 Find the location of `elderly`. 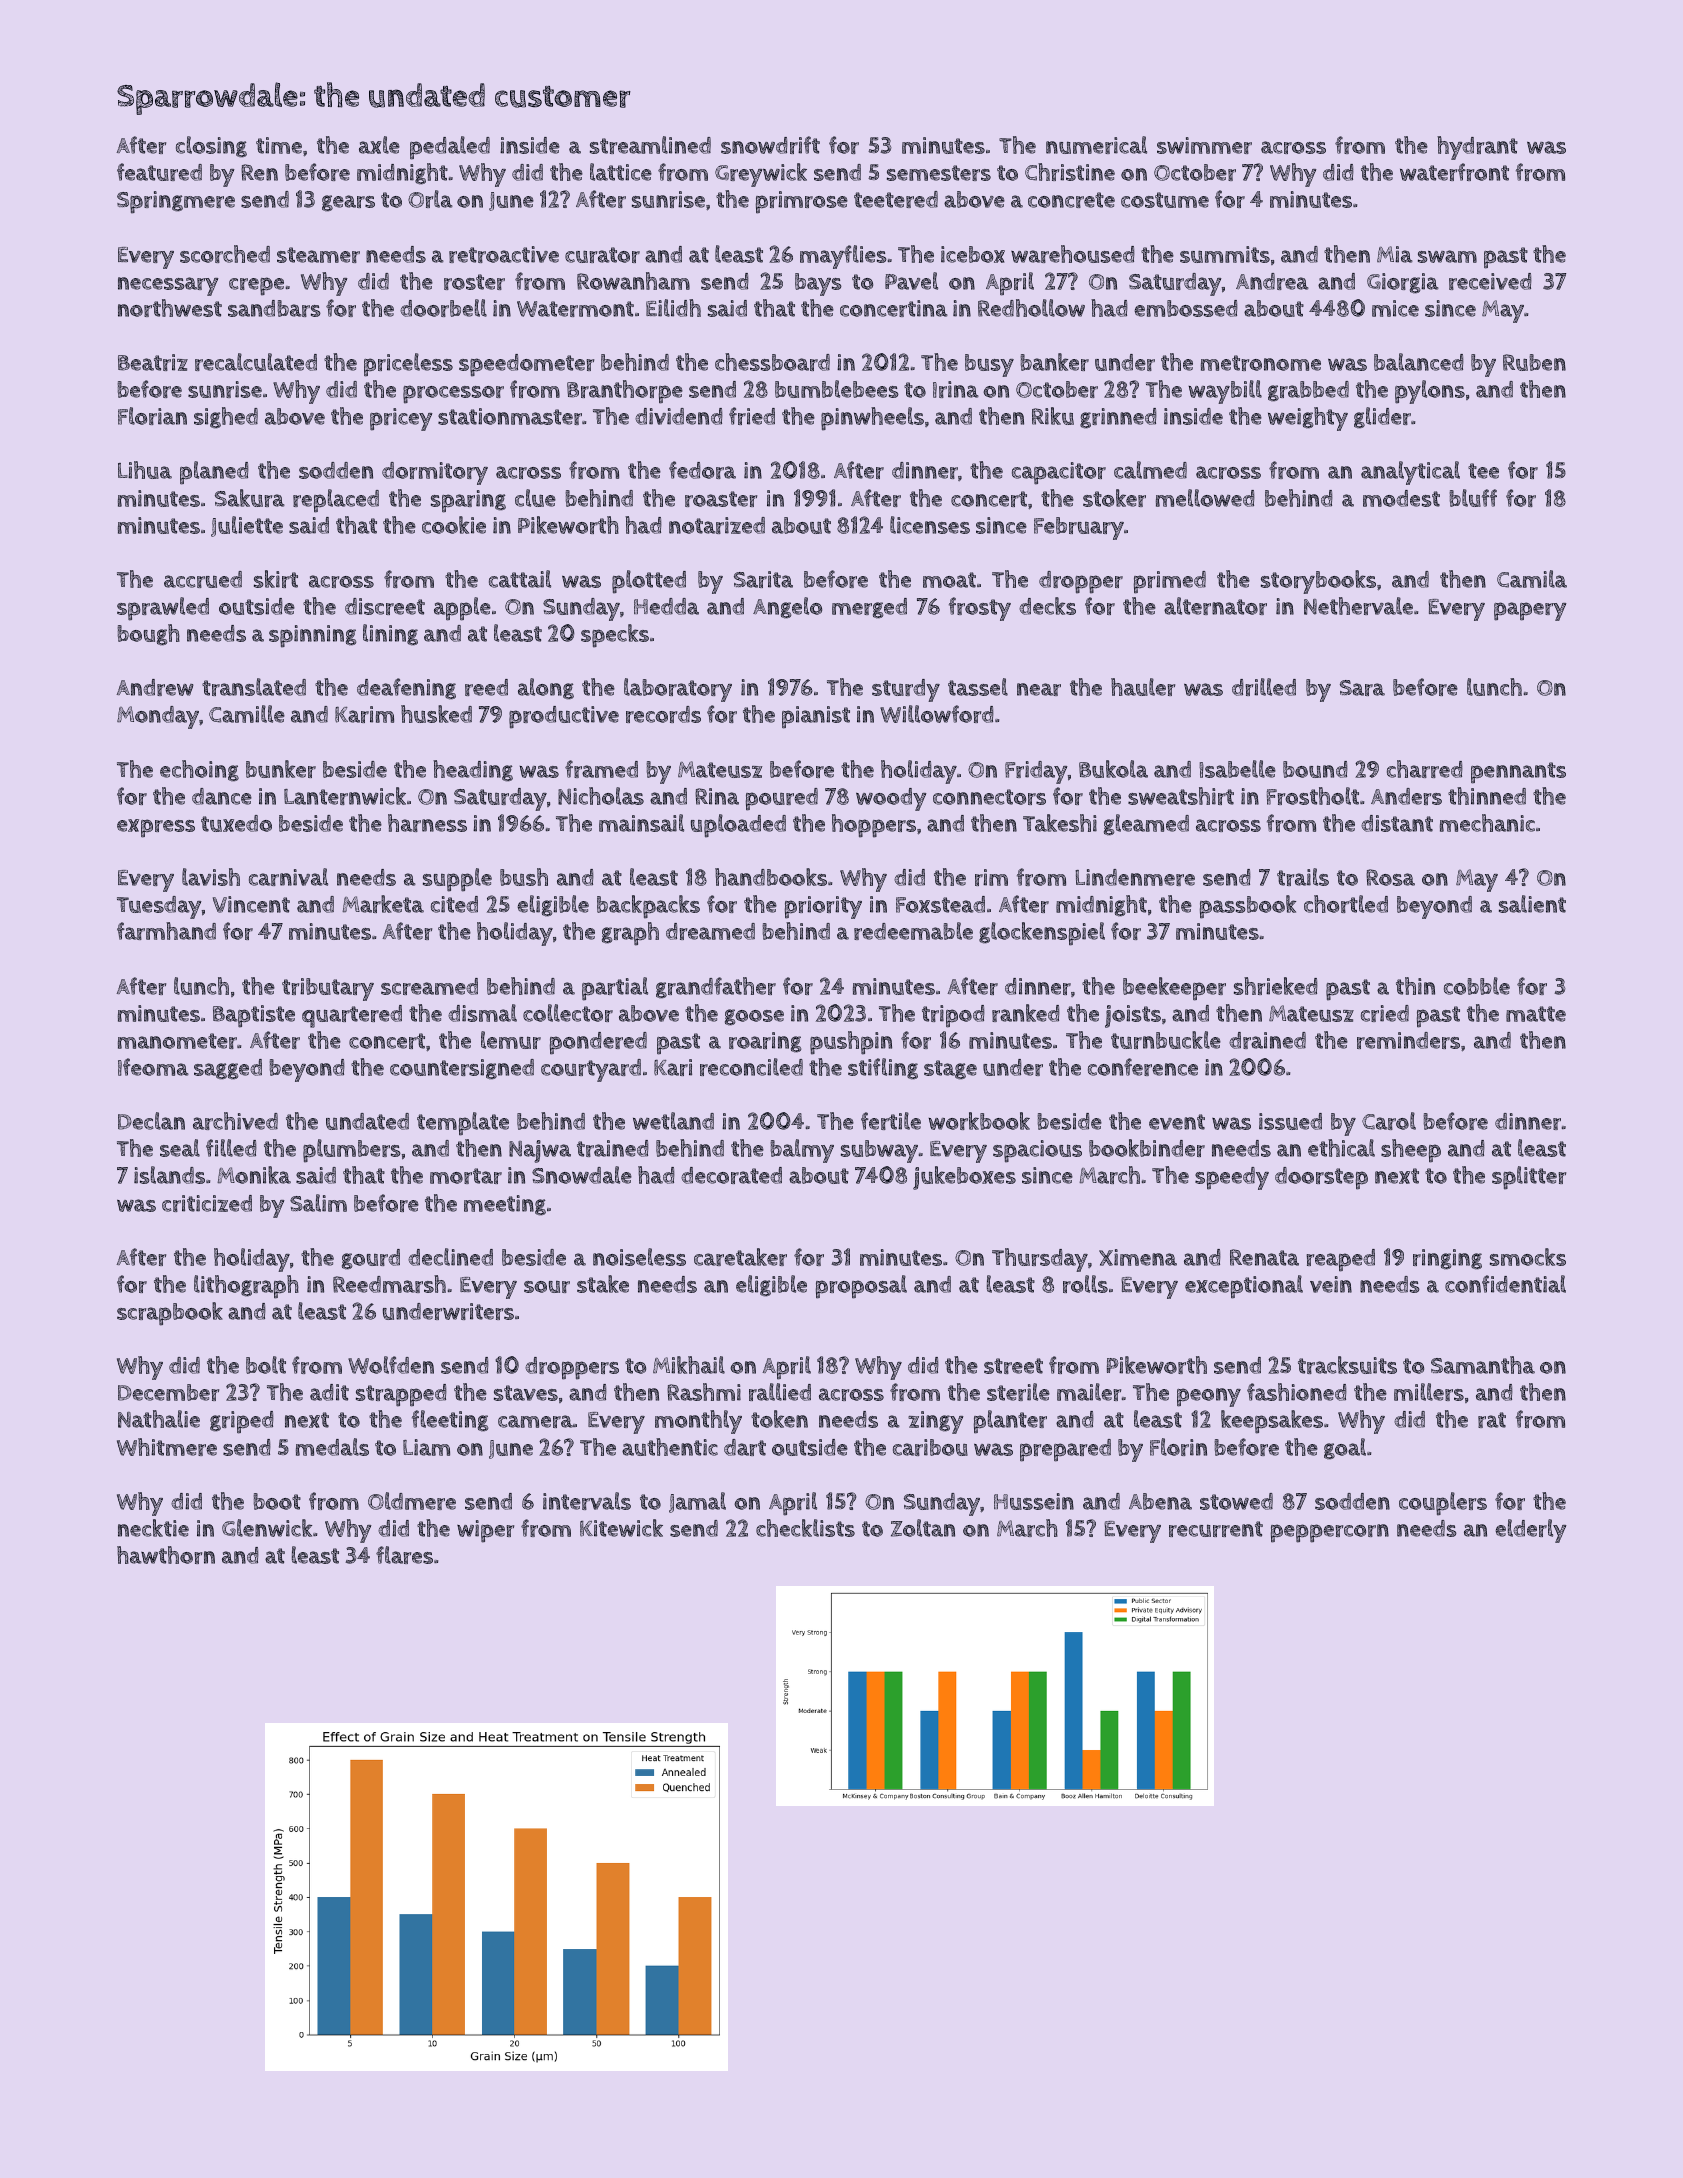

elderly is located at coordinates (1531, 1531).
